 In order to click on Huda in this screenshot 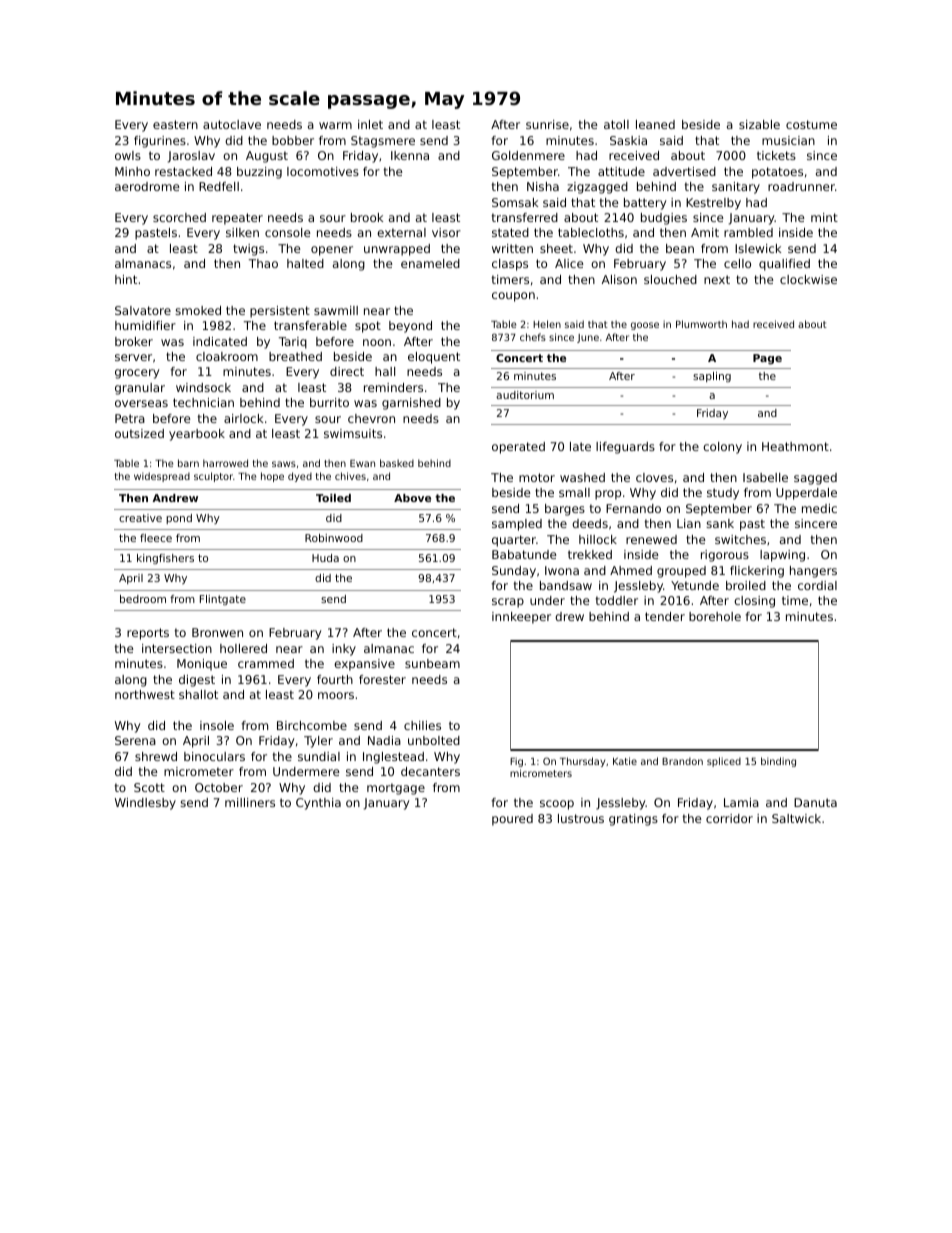, I will do `click(325, 558)`.
